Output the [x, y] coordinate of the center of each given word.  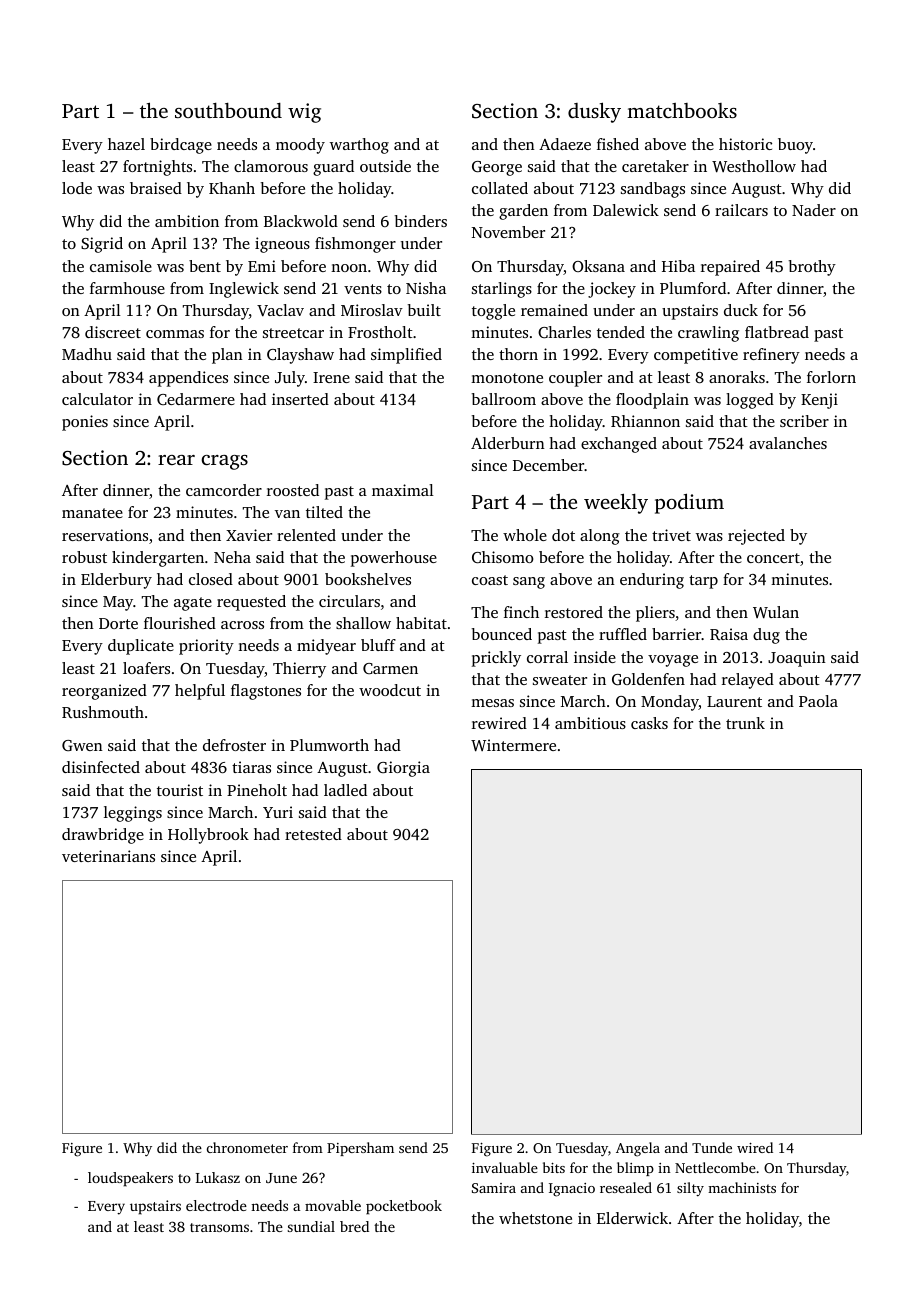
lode [77, 188]
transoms [219, 1227]
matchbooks [682, 110]
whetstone [535, 1218]
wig [304, 113]
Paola [818, 701]
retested [313, 834]
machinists [742, 1187]
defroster [234, 745]
